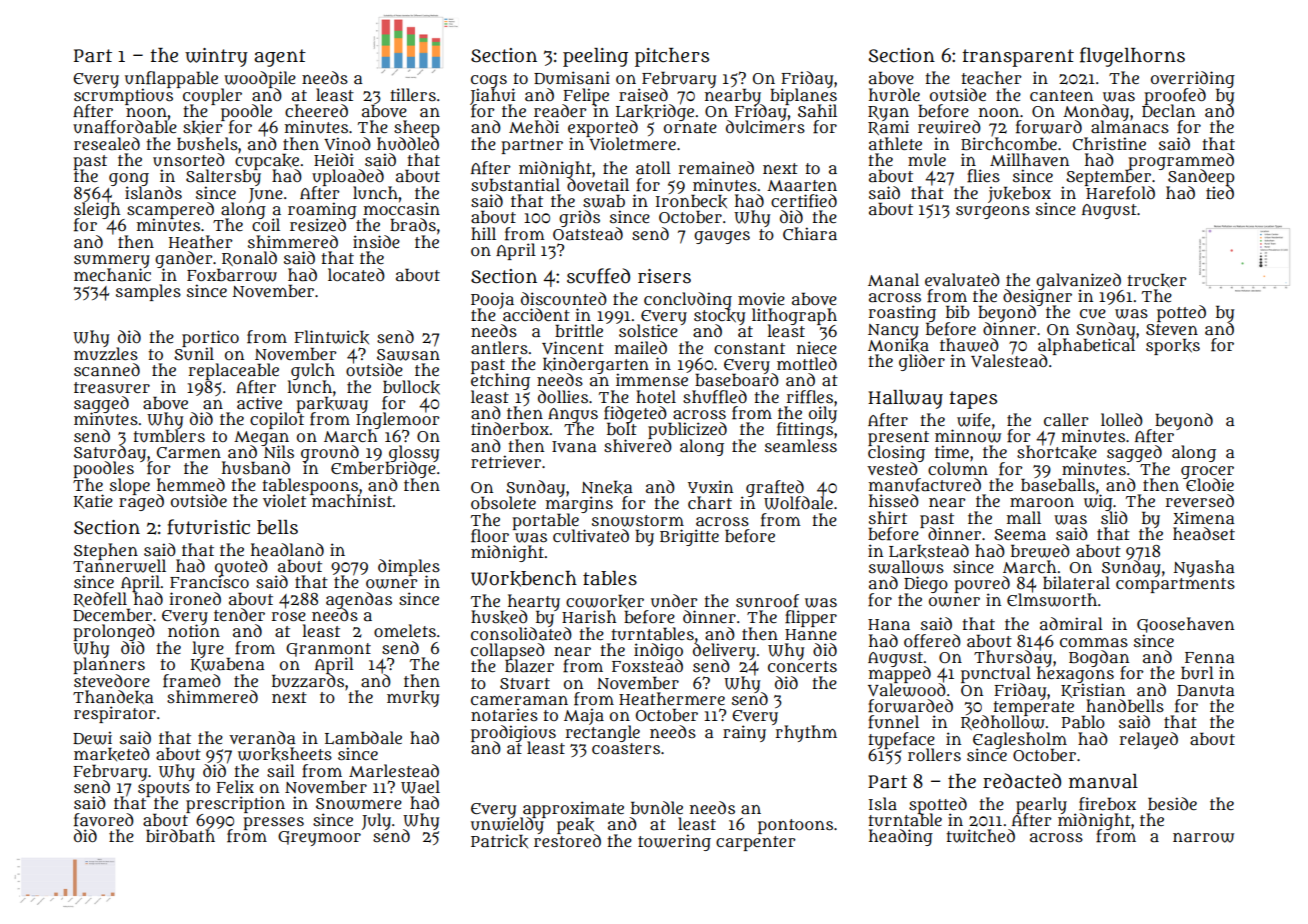 The image size is (1308, 924). I want to click on roaming, so click(322, 210).
